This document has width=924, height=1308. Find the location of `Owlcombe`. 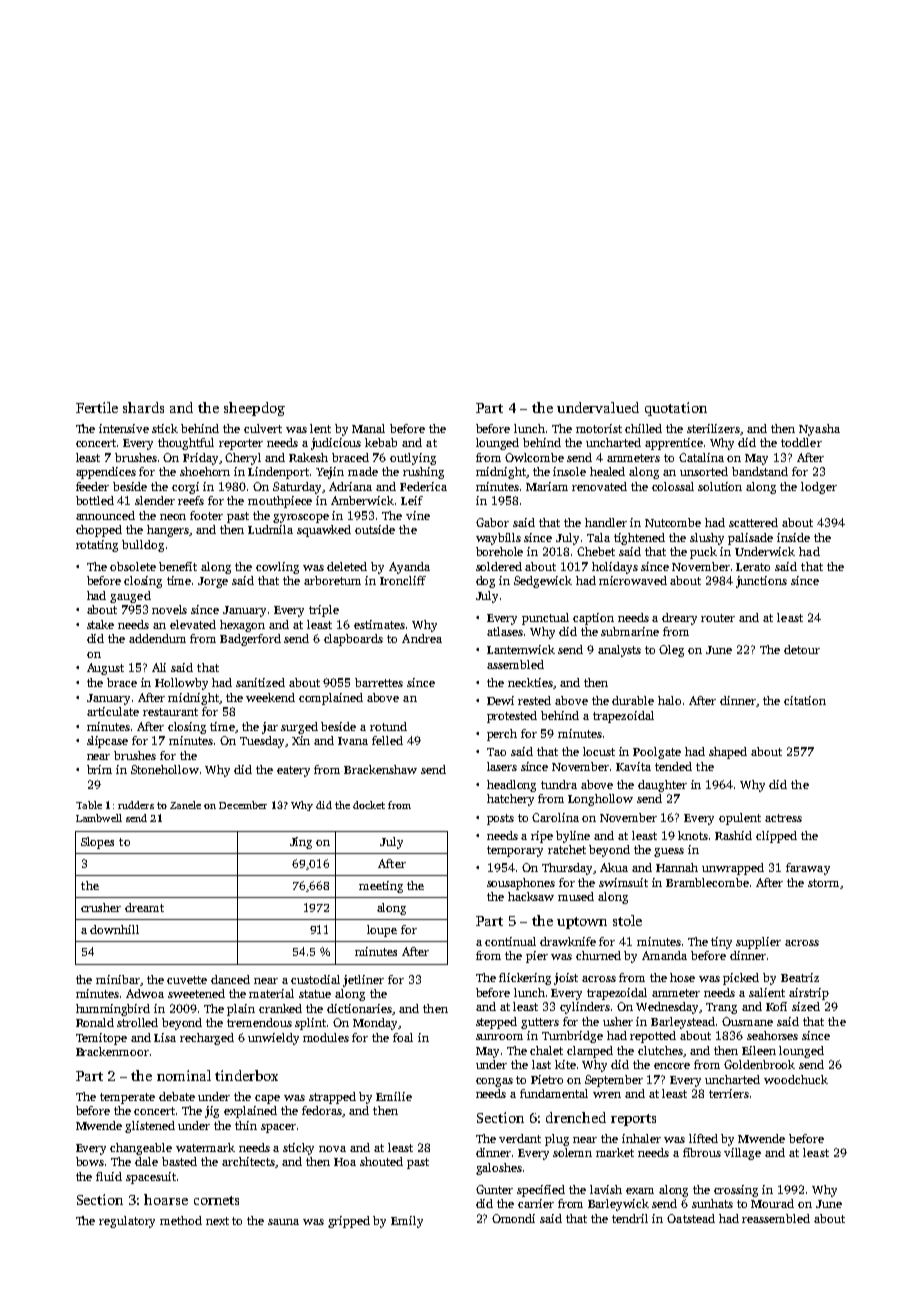

Owlcombe is located at coordinates (534, 457).
